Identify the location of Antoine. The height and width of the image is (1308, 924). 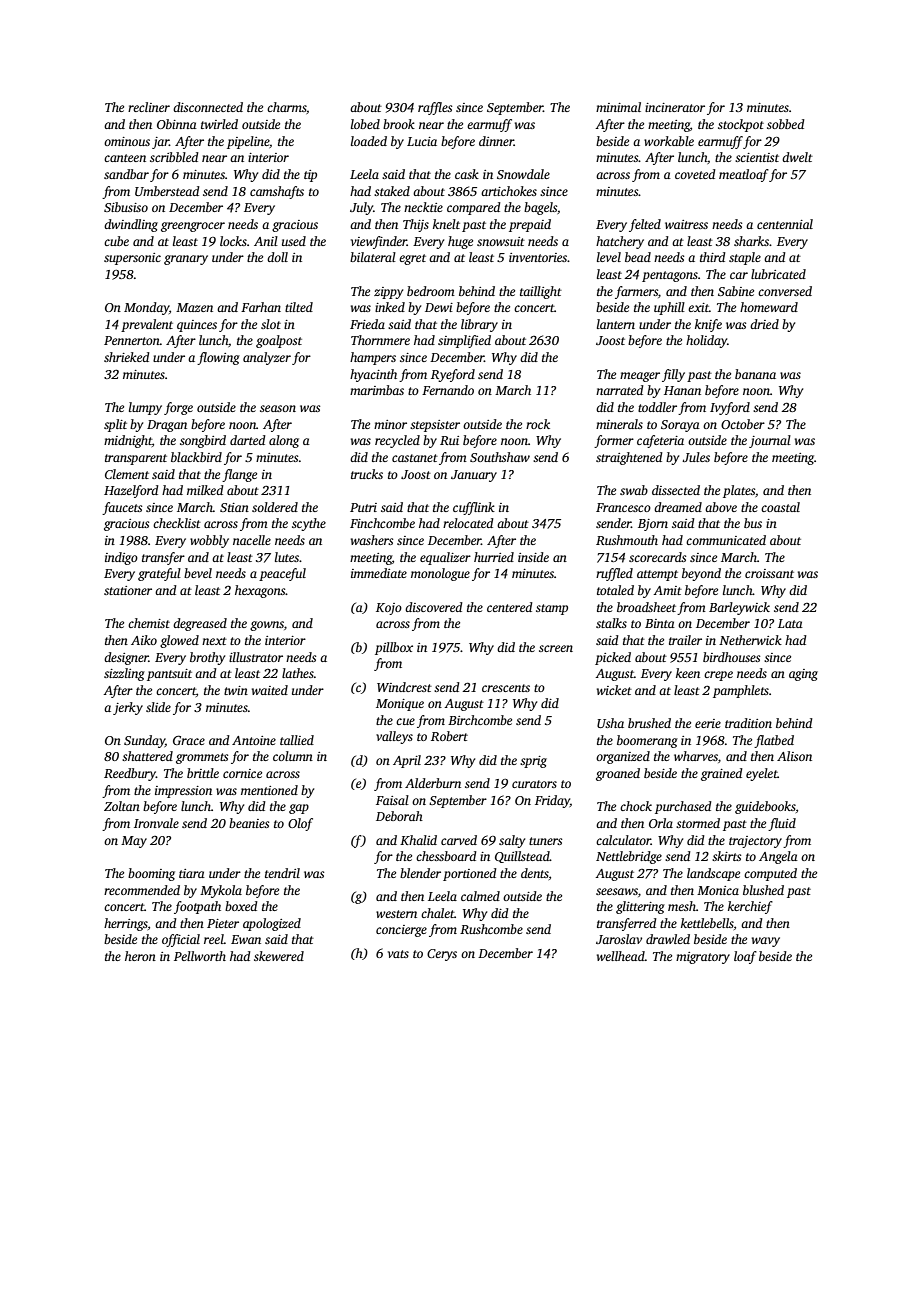
(254, 740).
